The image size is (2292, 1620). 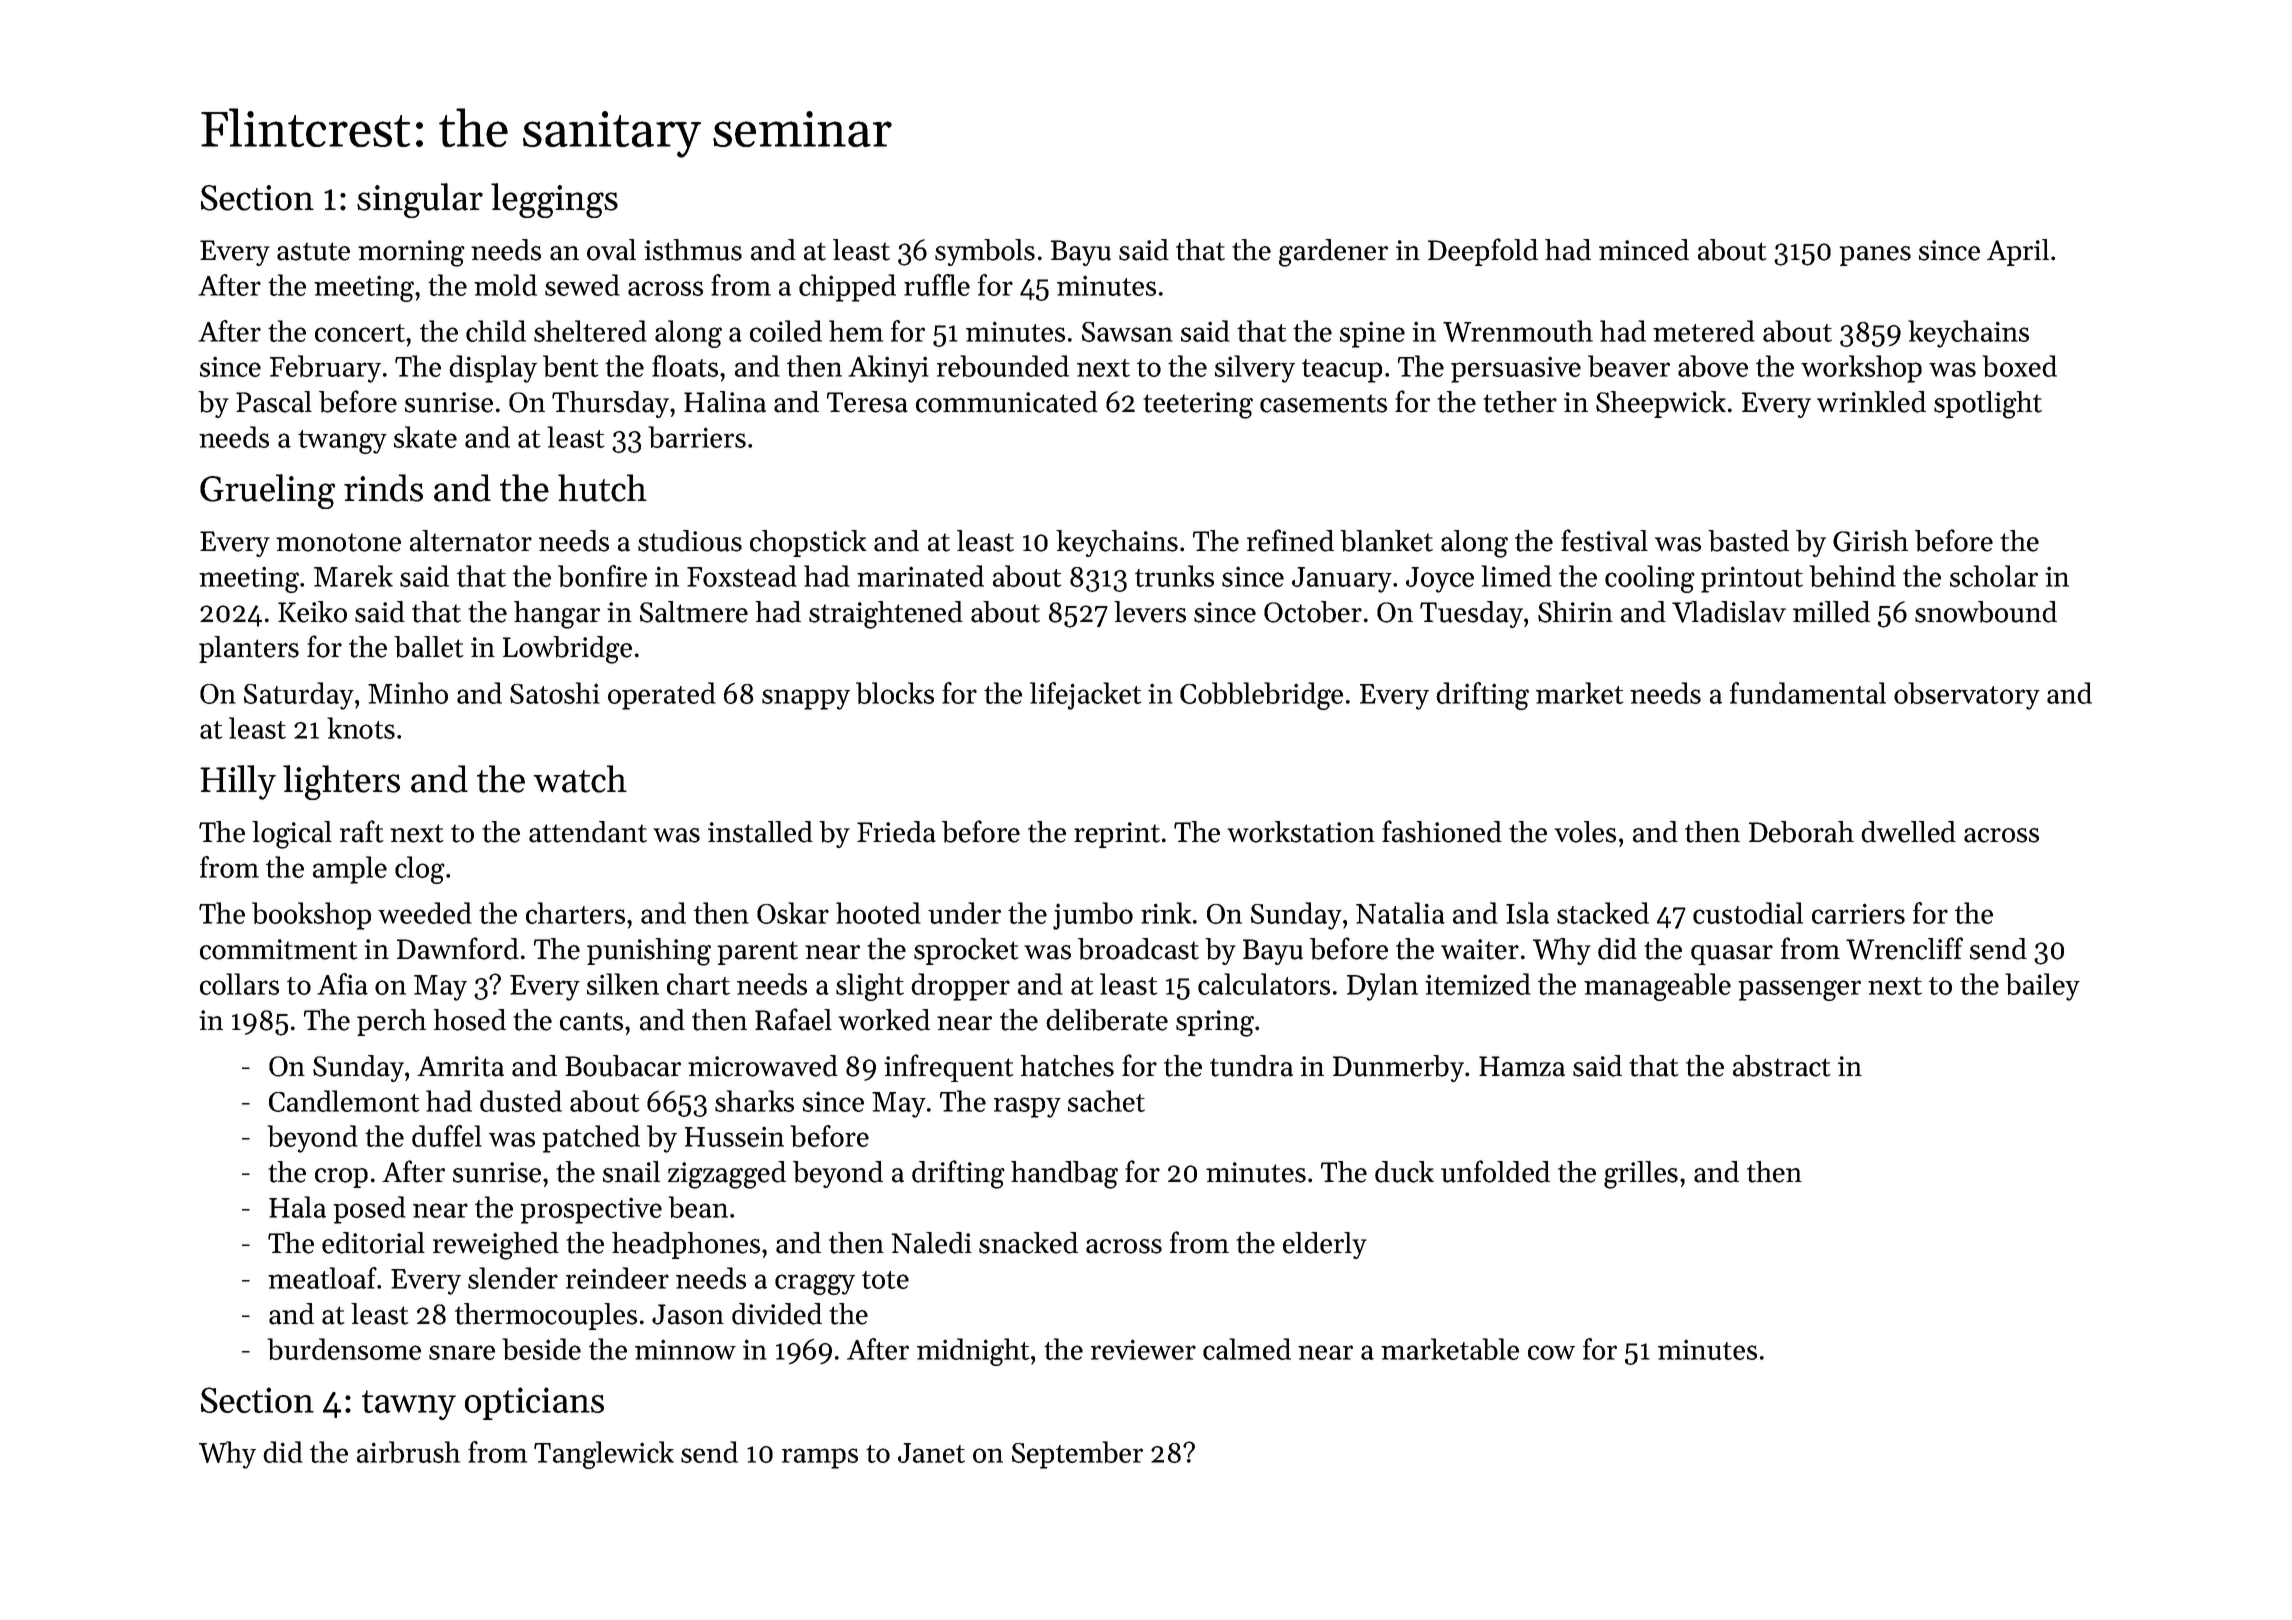 What do you see at coordinates (322, 1278) in the screenshot?
I see `meatloaf` at bounding box center [322, 1278].
